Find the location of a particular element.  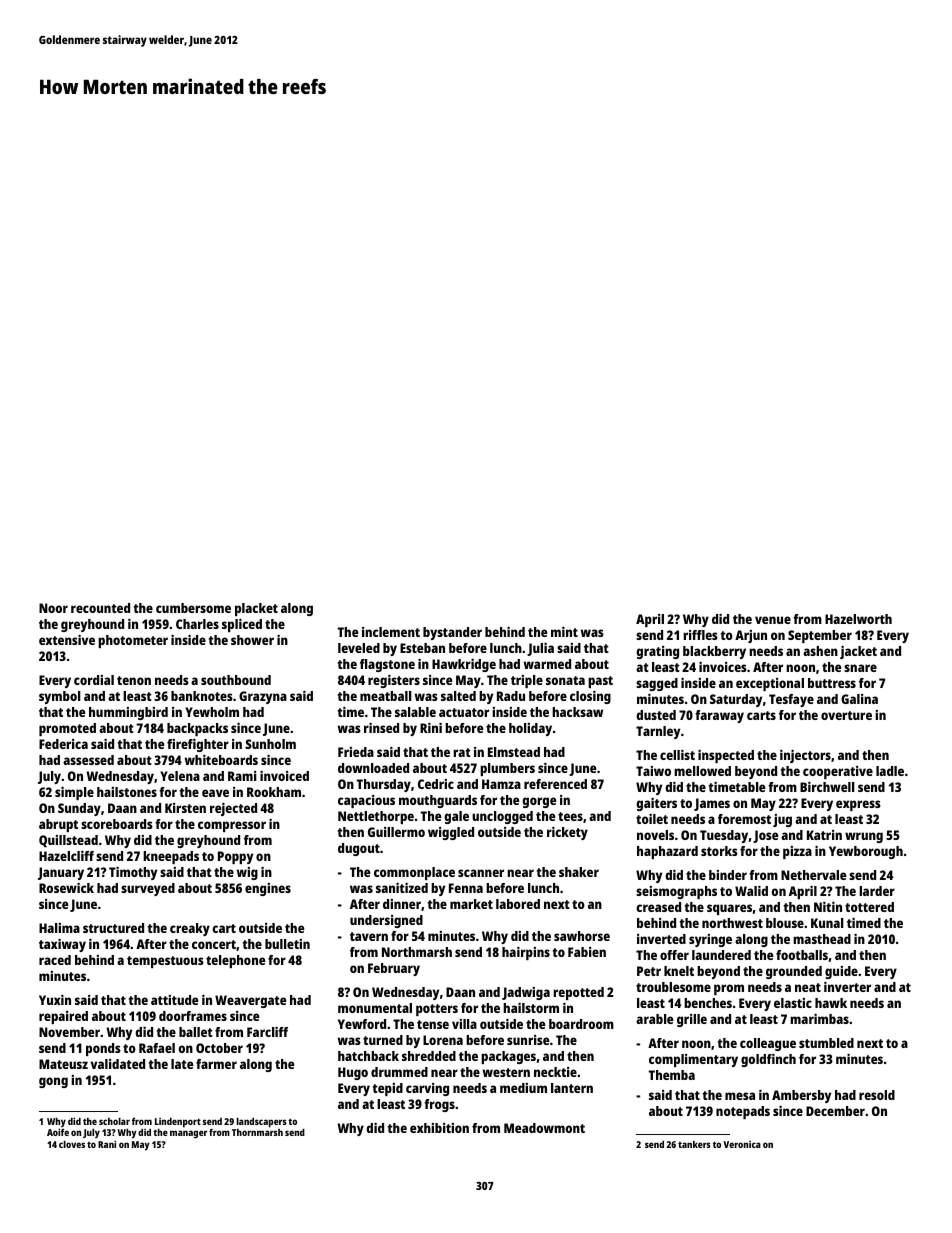

shaker is located at coordinates (579, 872).
